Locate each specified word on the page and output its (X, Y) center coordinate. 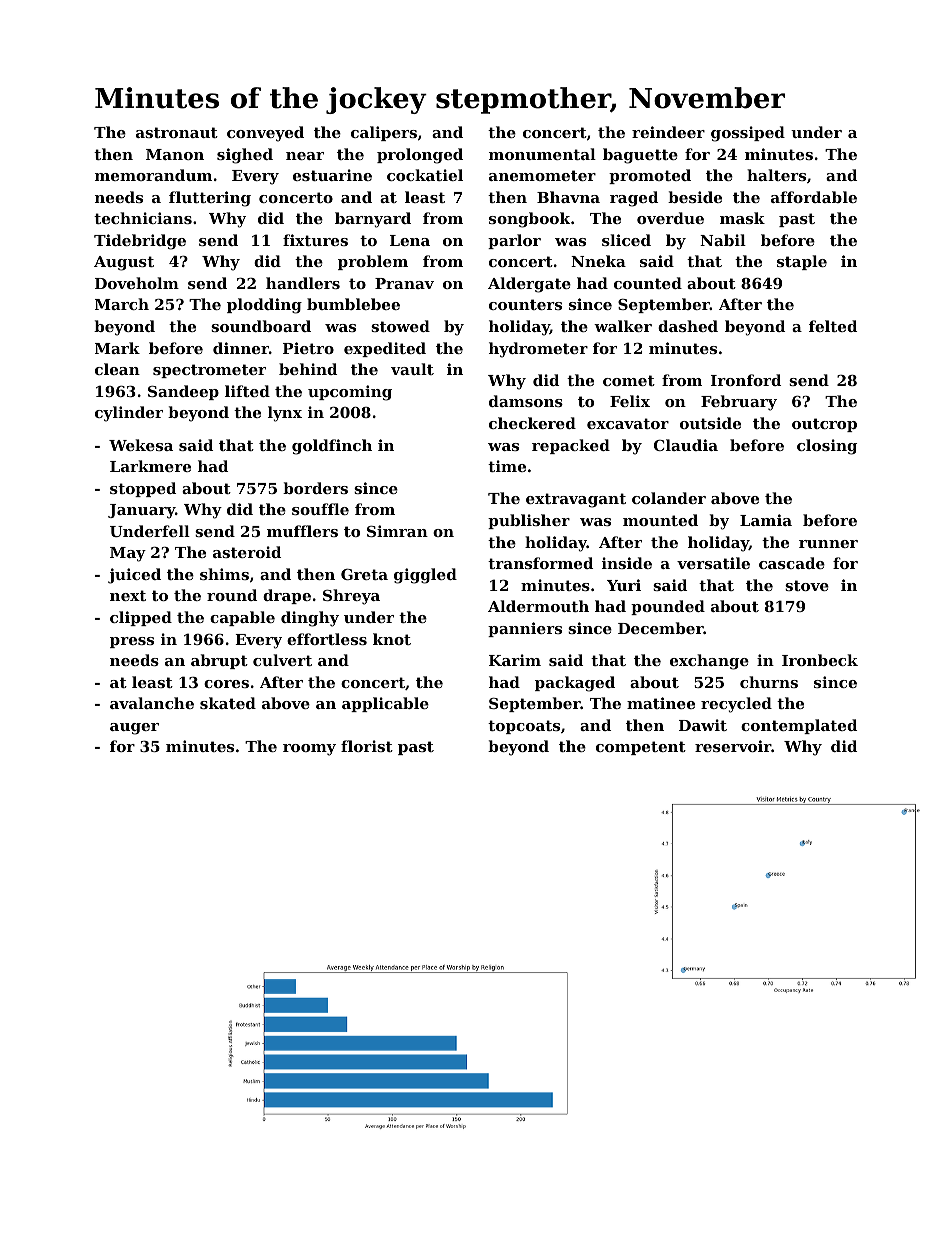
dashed (688, 326)
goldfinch (332, 447)
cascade (792, 563)
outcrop (824, 425)
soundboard (261, 326)
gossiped (748, 134)
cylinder (129, 414)
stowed (400, 326)
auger (134, 729)
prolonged (420, 156)
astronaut (177, 132)
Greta (364, 574)
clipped (141, 618)
